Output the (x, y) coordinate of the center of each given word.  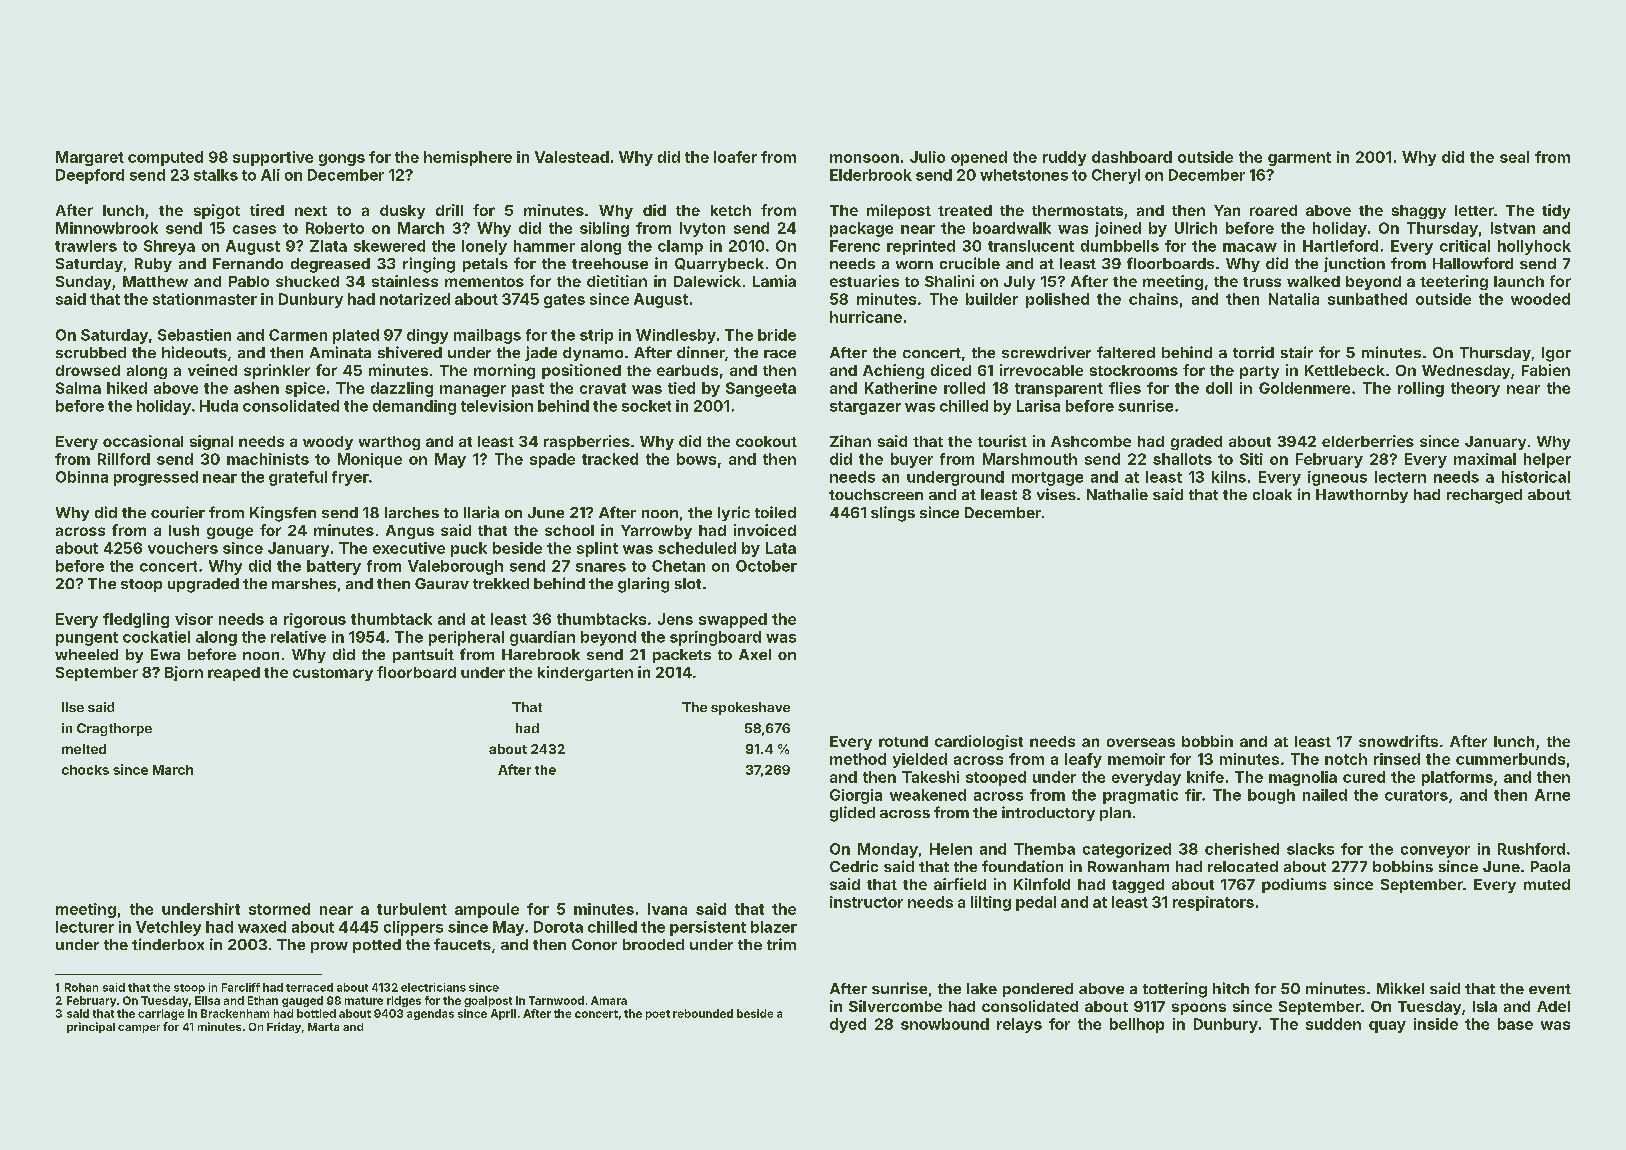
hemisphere (468, 158)
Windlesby (676, 336)
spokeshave (750, 708)
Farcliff (241, 987)
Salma (78, 388)
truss (1262, 282)
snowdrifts (1398, 741)
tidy (1556, 211)
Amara (609, 1000)
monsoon (864, 158)
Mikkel (1400, 988)
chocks (85, 770)
